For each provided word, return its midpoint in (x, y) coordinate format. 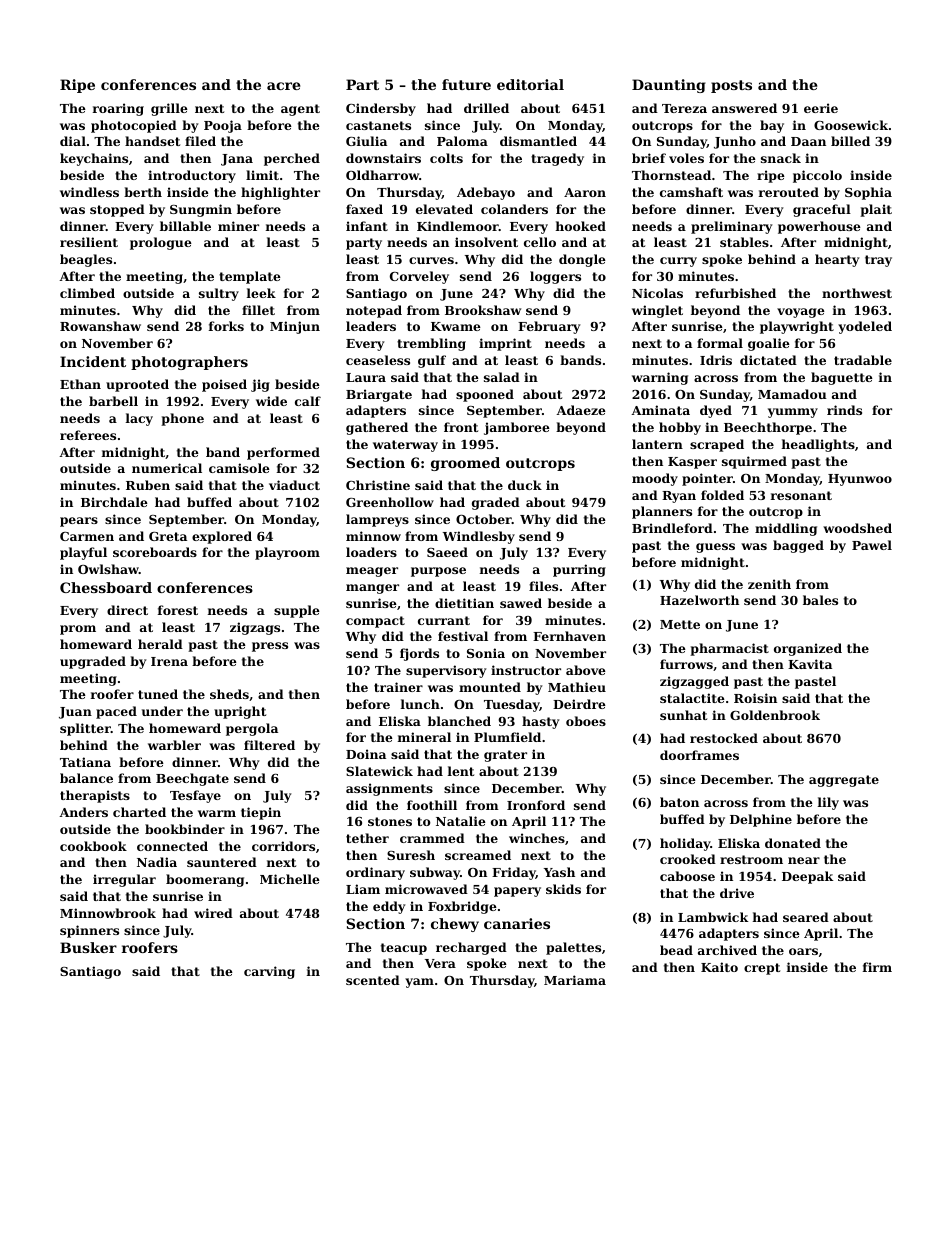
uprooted (137, 385)
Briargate (379, 395)
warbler (174, 745)
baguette (842, 378)
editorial (530, 84)
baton (679, 802)
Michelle (290, 879)
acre (283, 86)
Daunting (669, 86)
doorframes (699, 755)
